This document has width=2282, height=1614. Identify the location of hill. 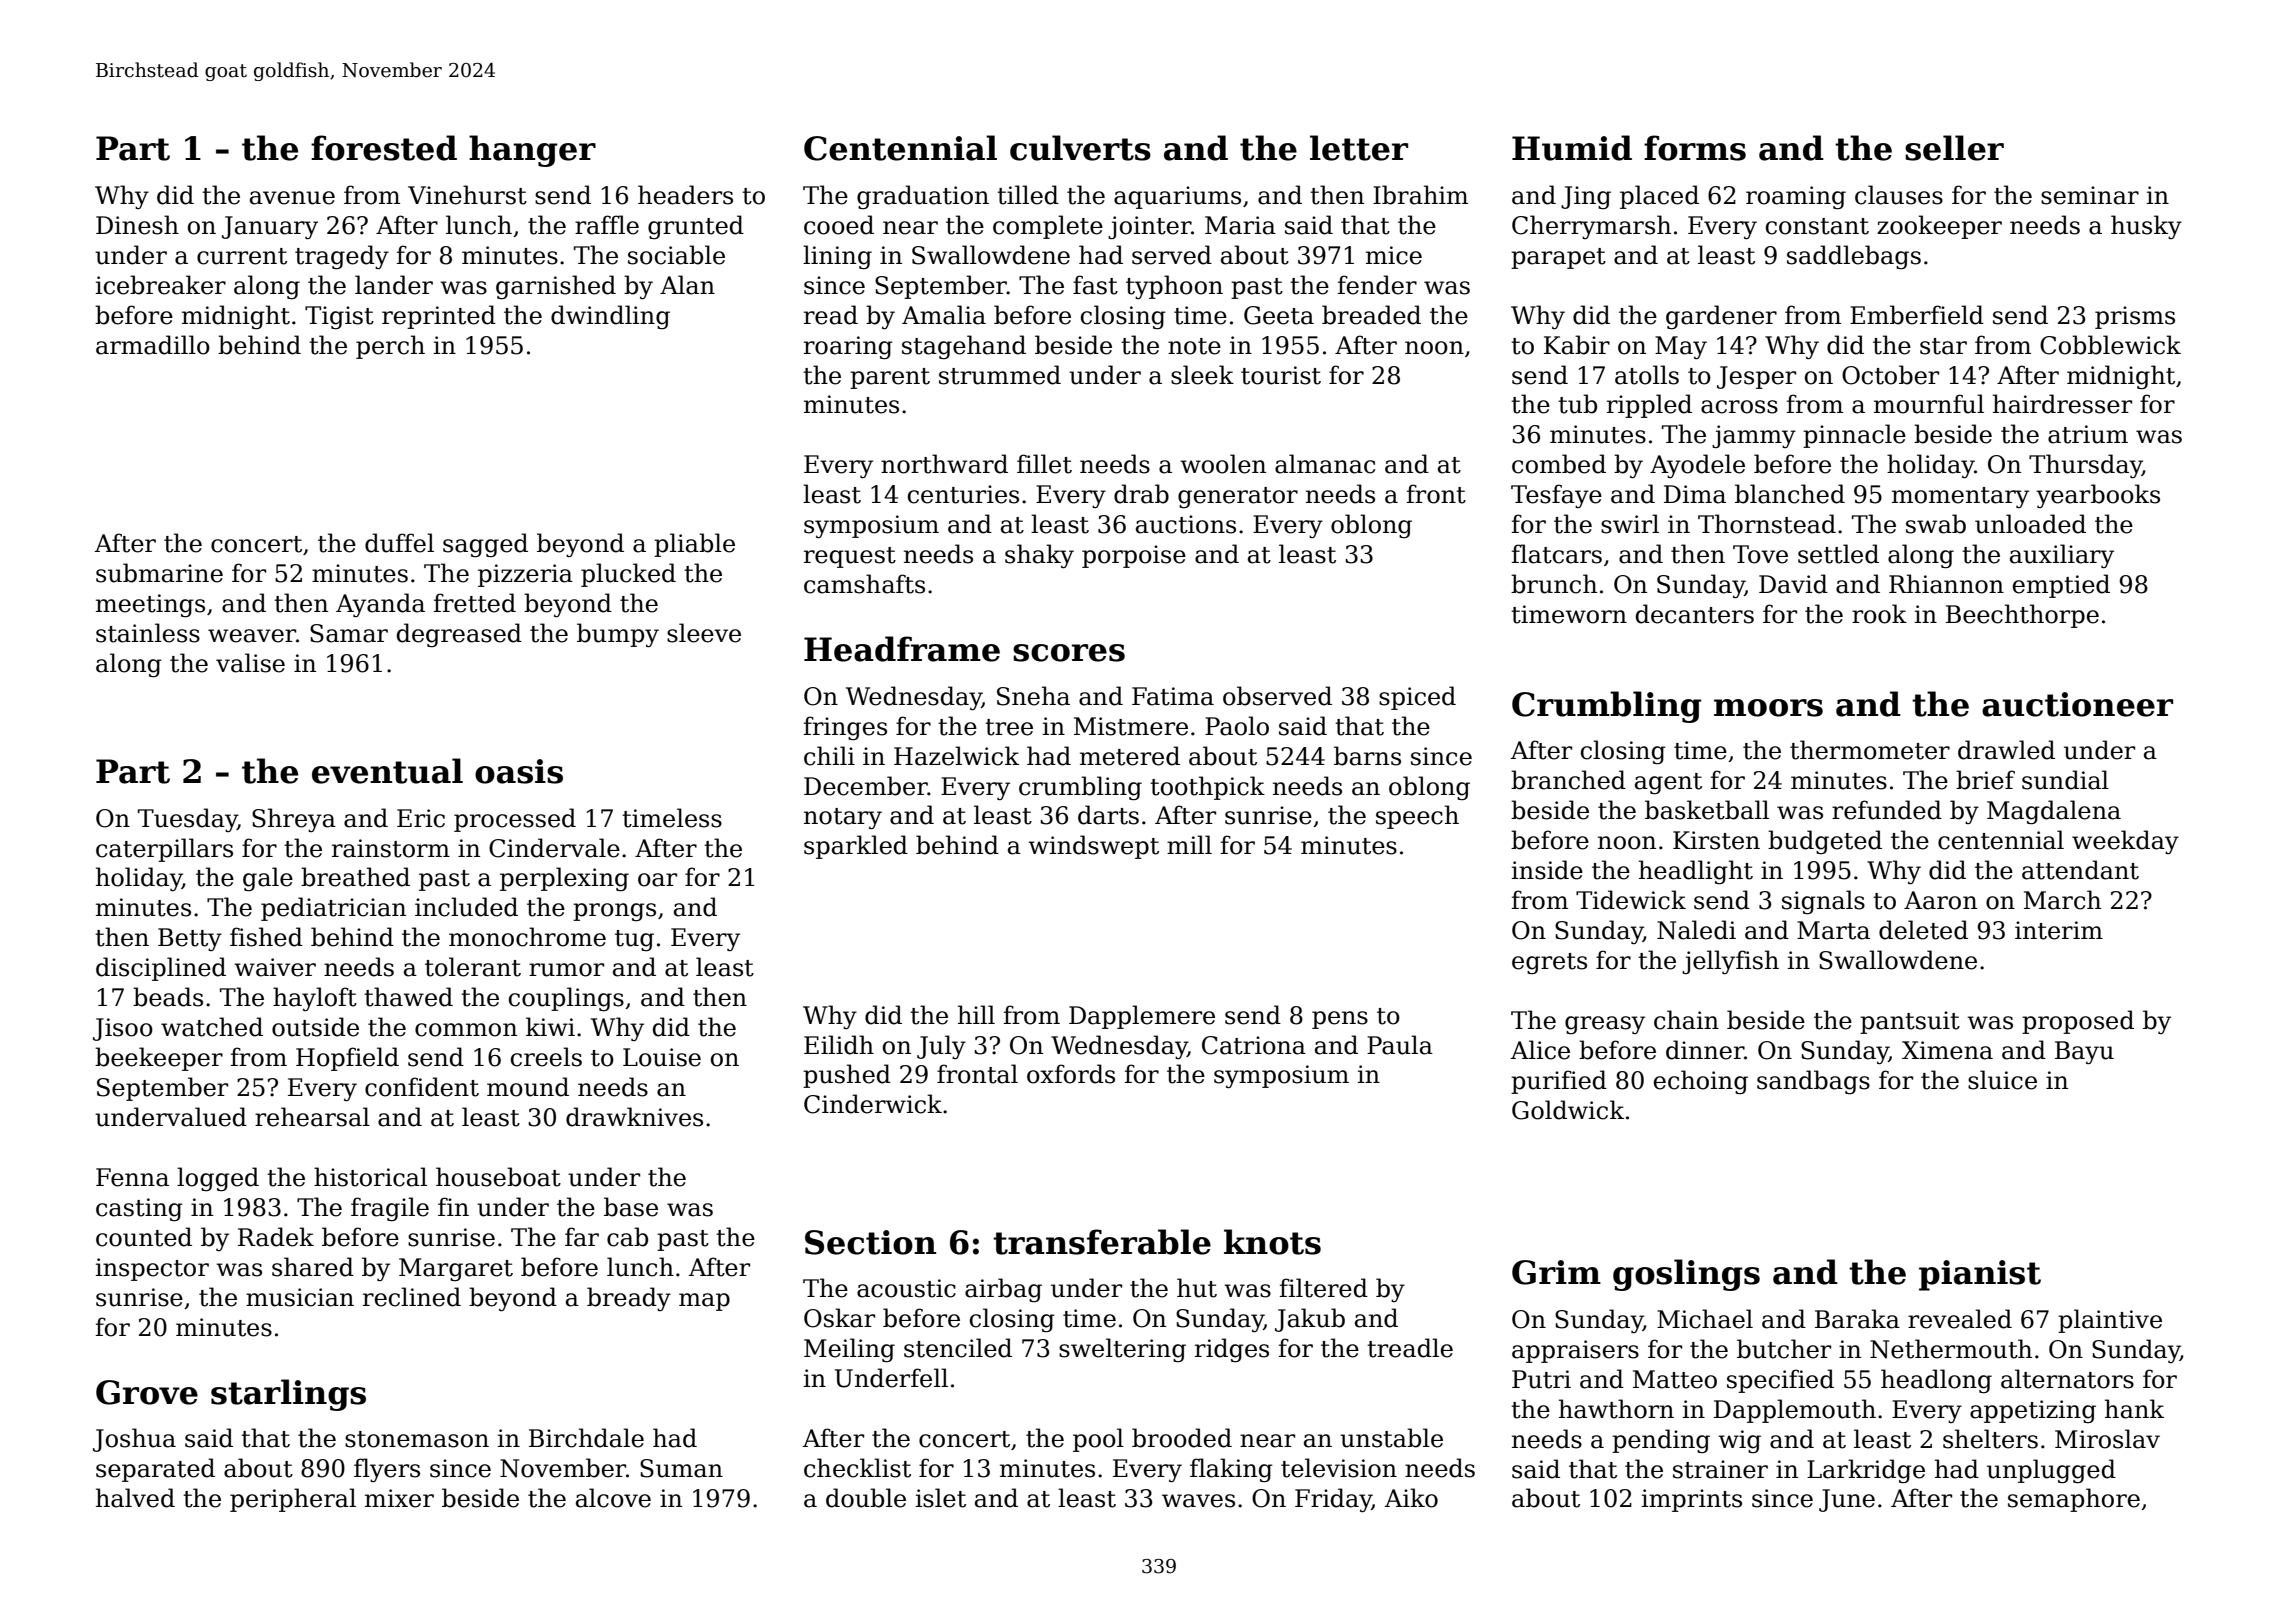
(976, 1014).
